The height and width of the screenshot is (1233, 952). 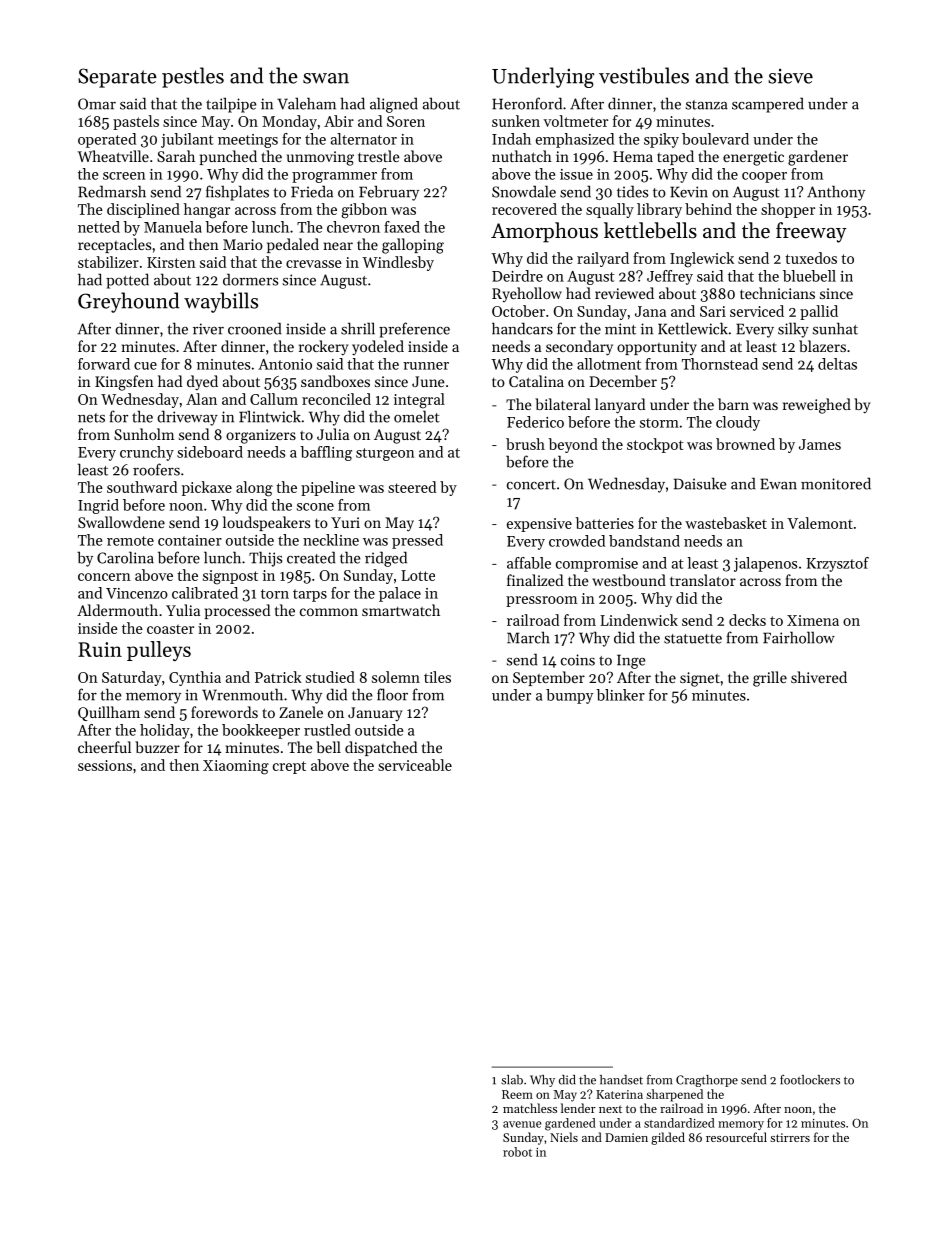 What do you see at coordinates (117, 78) in the screenshot?
I see `Separate` at bounding box center [117, 78].
